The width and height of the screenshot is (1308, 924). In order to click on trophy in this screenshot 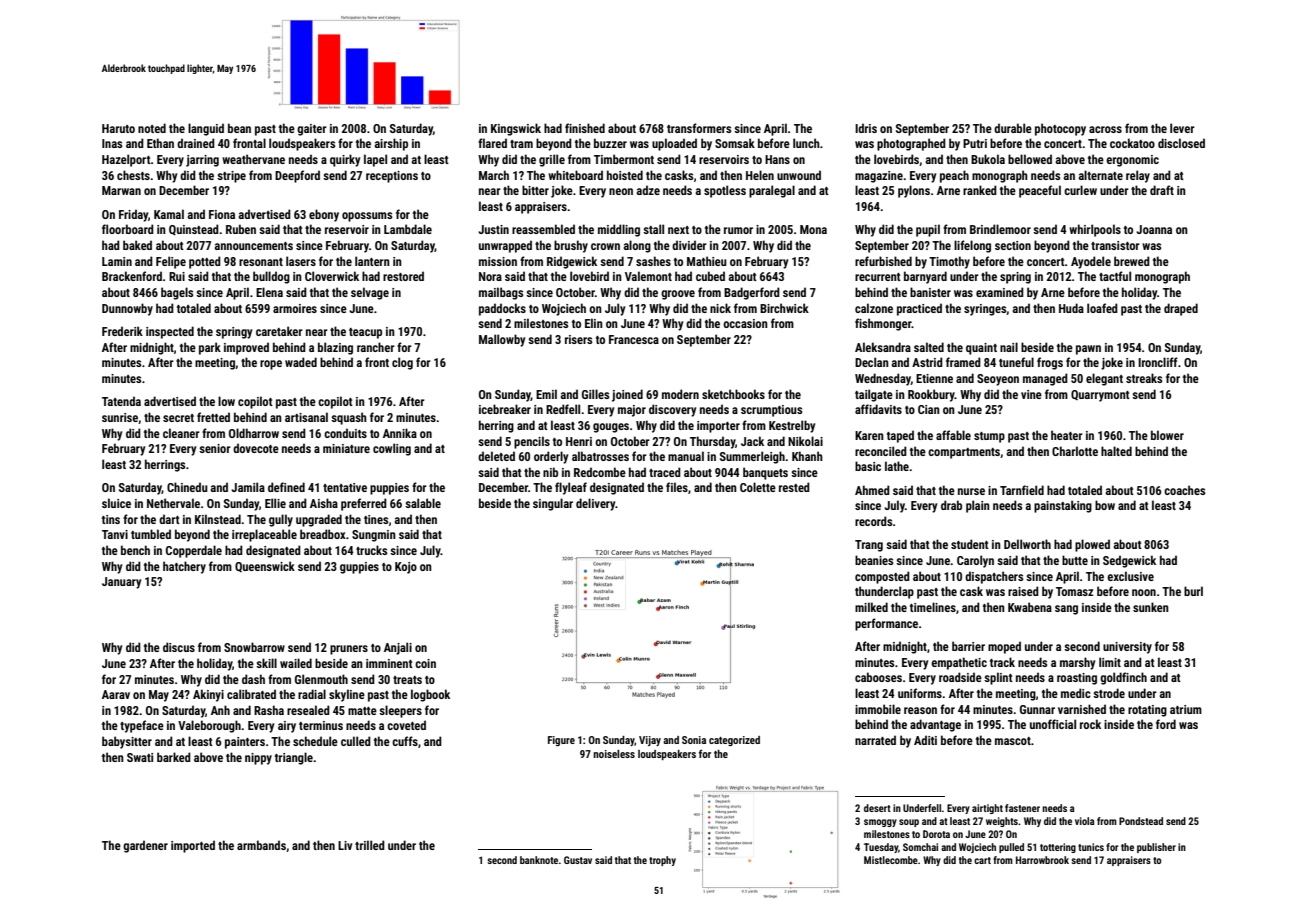, I will do `click(662, 861)`.
